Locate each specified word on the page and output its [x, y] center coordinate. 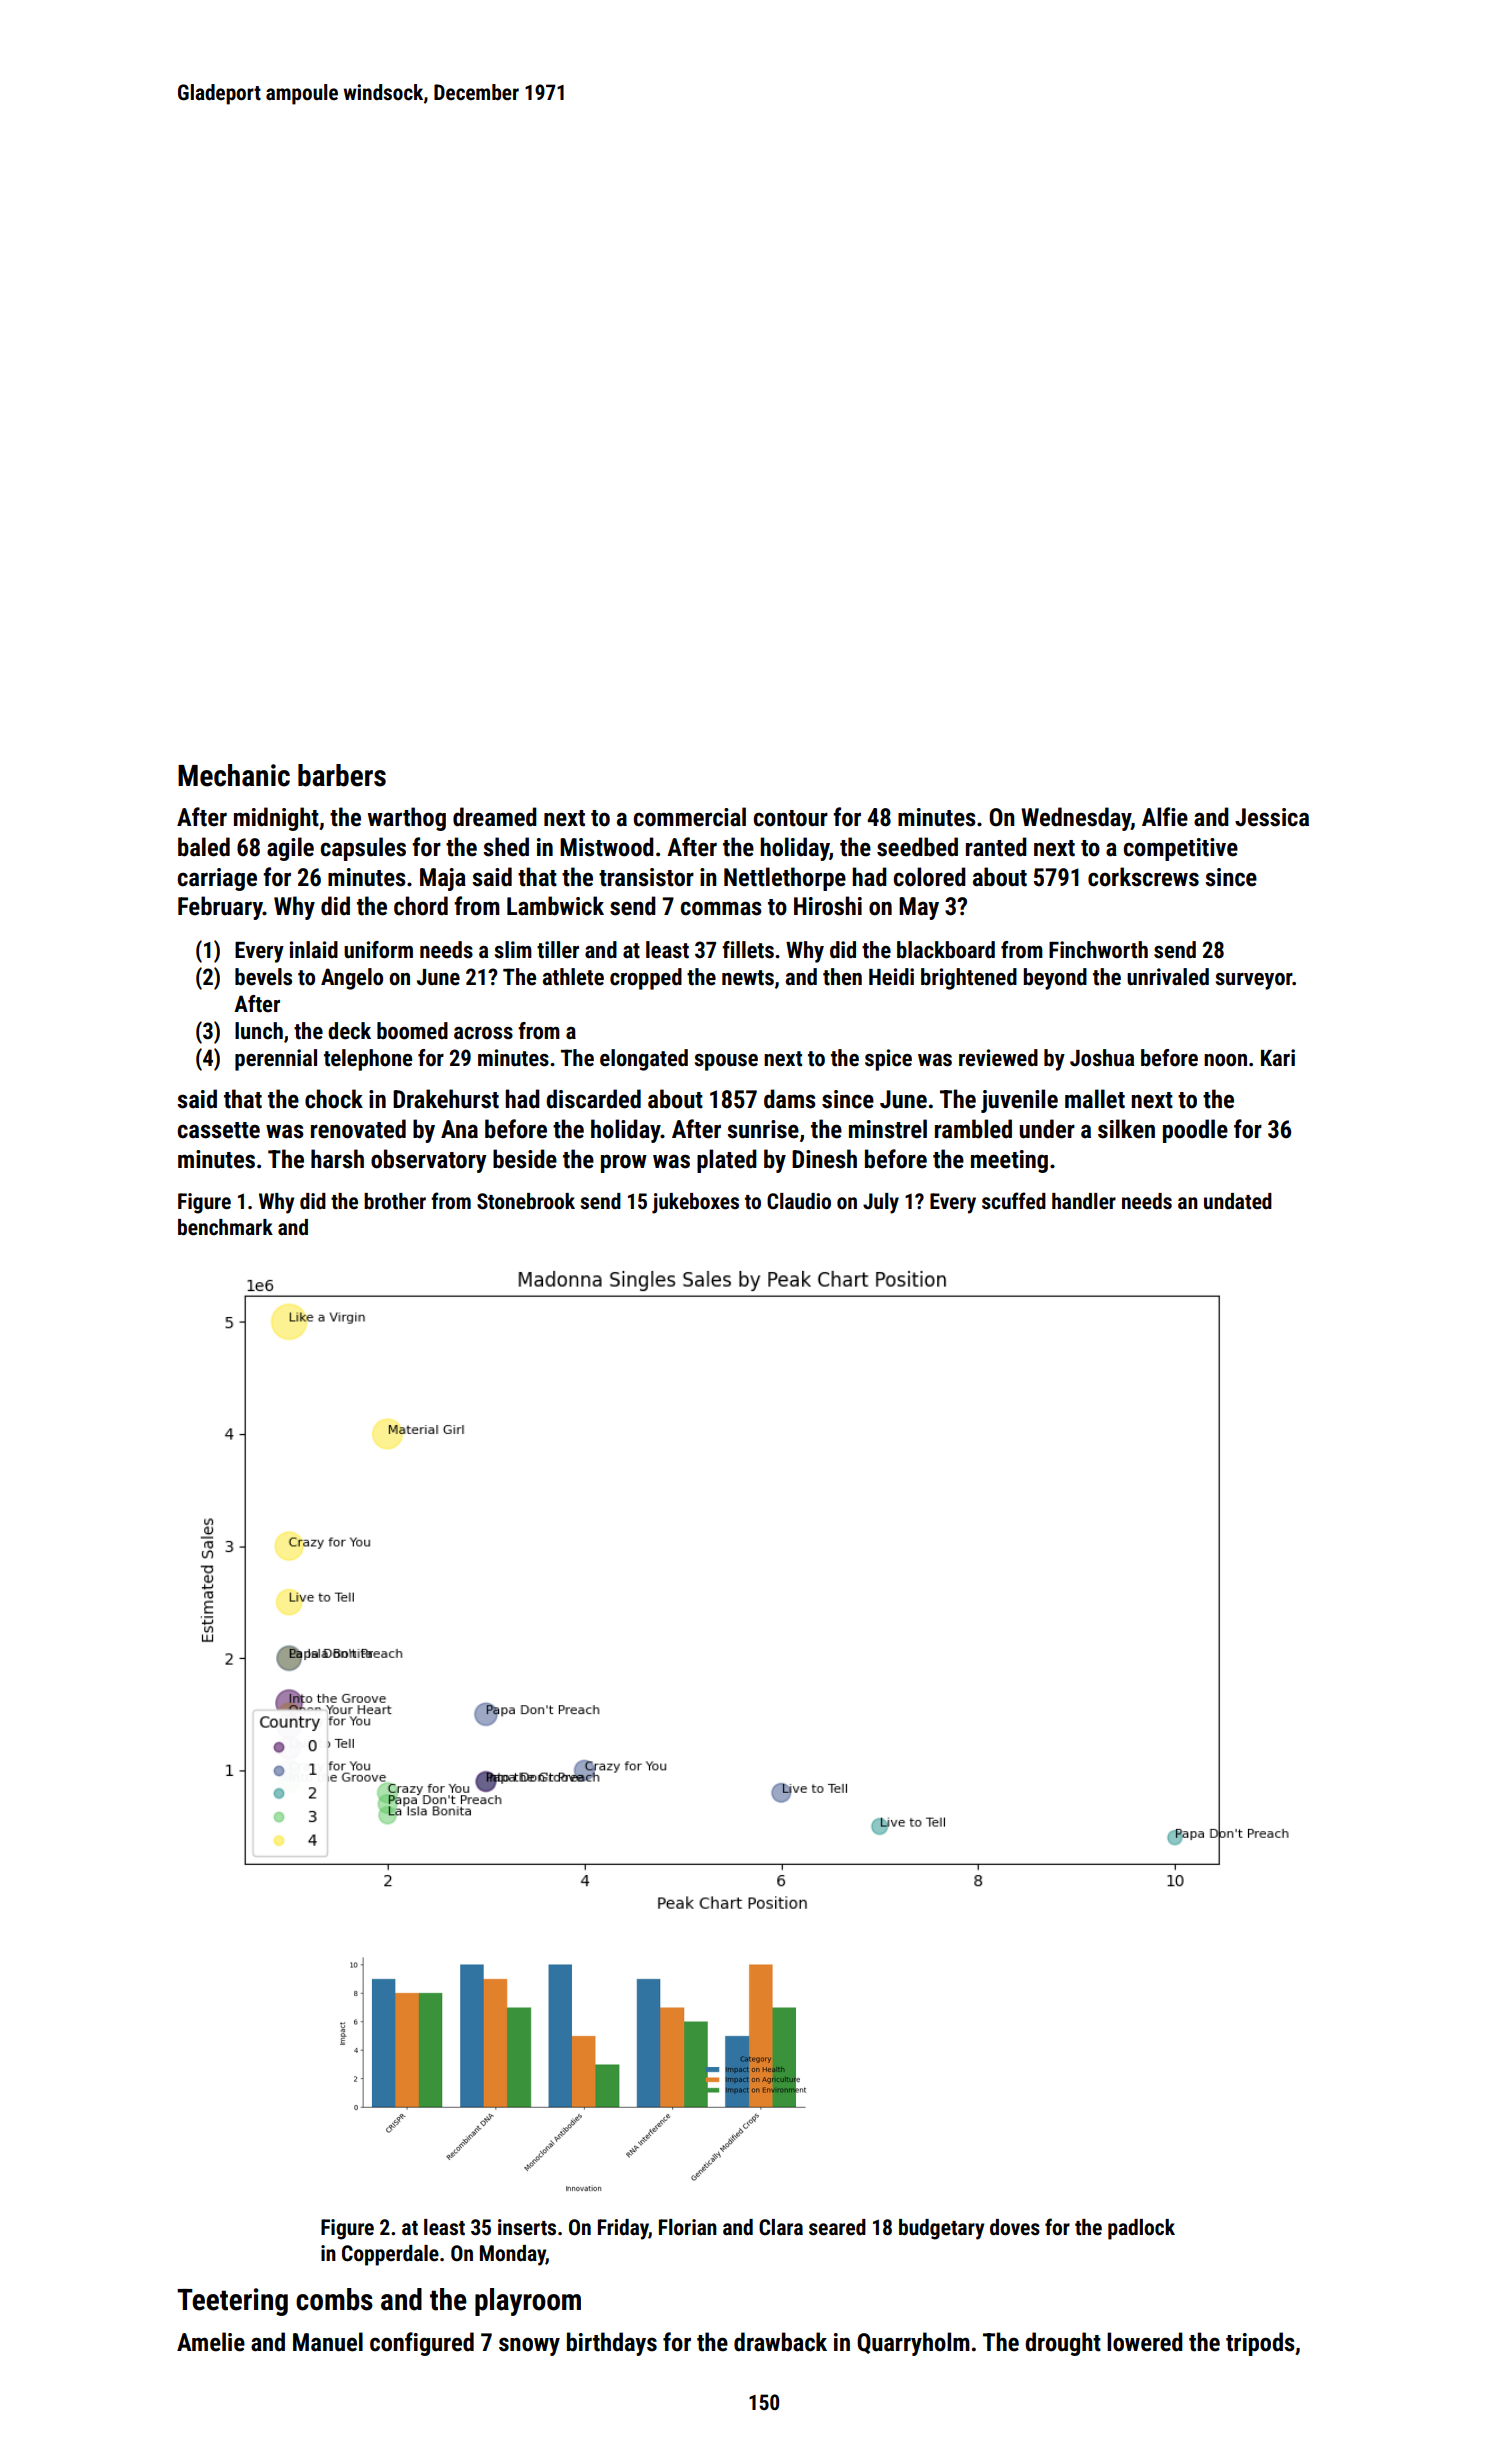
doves [1015, 2227]
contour [791, 818]
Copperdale [390, 2255]
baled [204, 847]
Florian [688, 2227]
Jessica [1272, 817]
